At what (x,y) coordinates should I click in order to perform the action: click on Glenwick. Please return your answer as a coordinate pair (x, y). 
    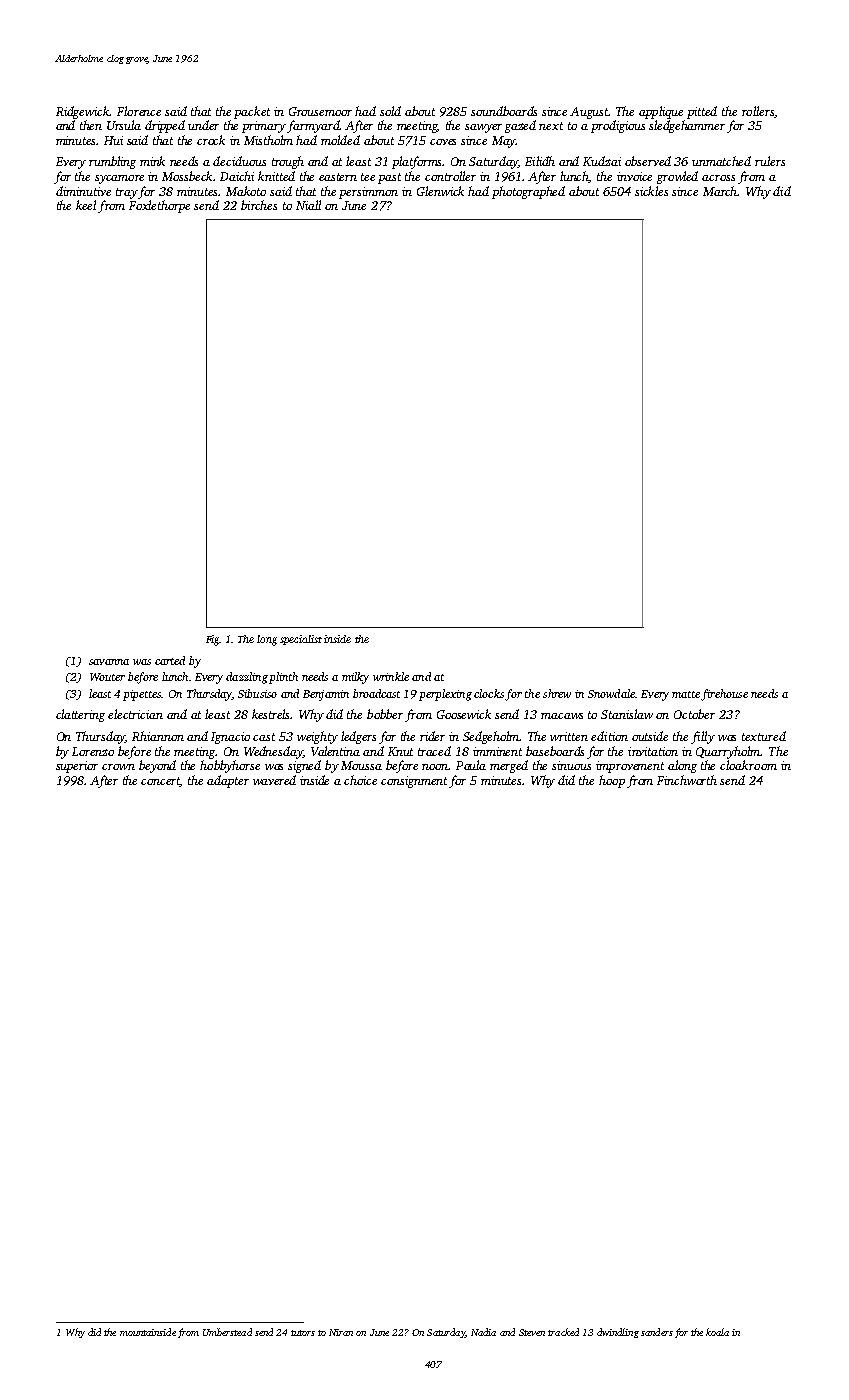
    Looking at the image, I should click on (440, 191).
